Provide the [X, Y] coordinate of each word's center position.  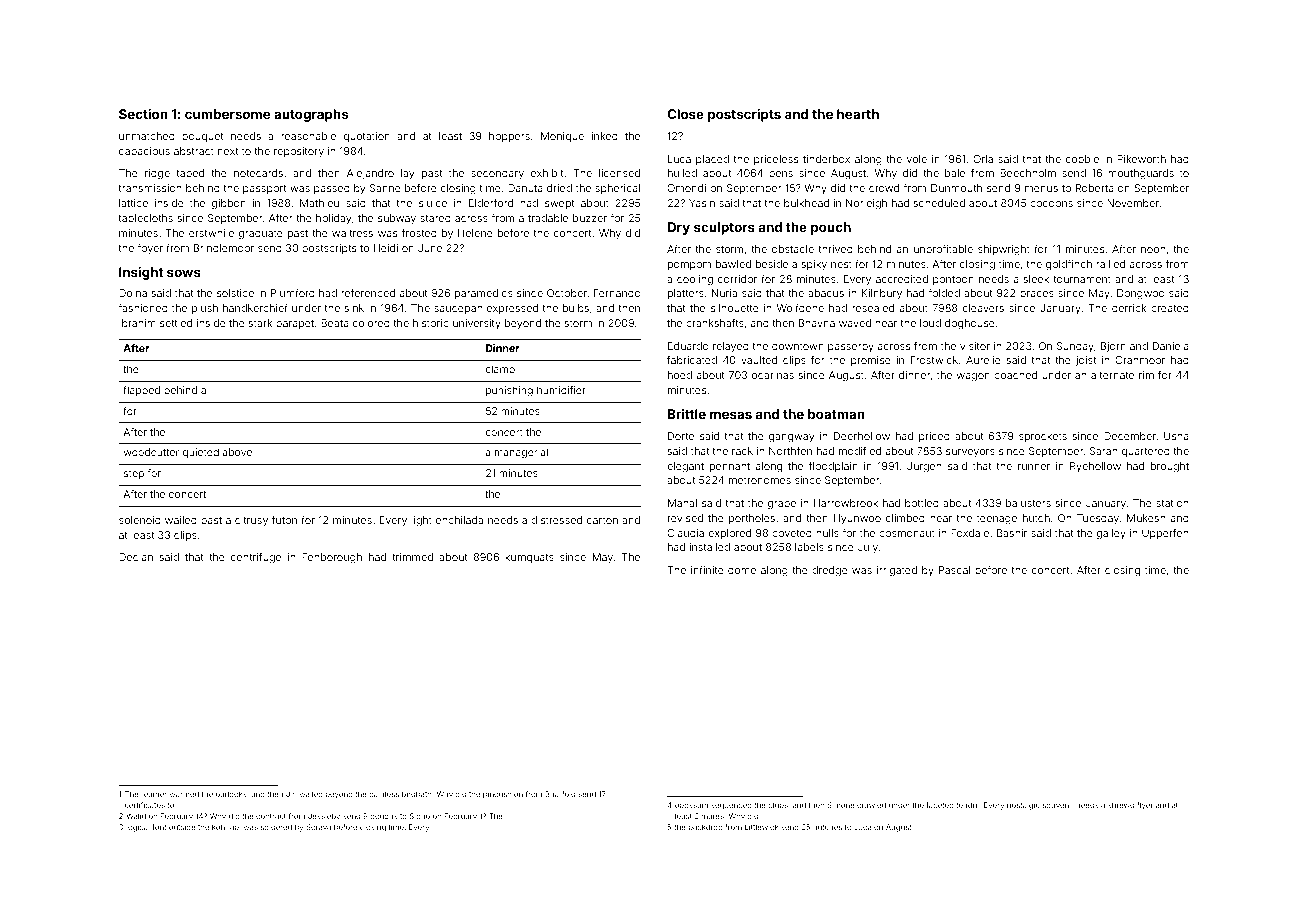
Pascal [954, 570]
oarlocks [231, 794]
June [430, 248]
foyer [150, 249]
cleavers [983, 308]
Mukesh [1146, 518]
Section [143, 114]
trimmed [412, 557]
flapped [141, 391]
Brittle [687, 414]
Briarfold [560, 794]
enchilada [459, 520]
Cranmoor [1140, 360]
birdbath [417, 794]
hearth [858, 114]
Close [685, 114]
